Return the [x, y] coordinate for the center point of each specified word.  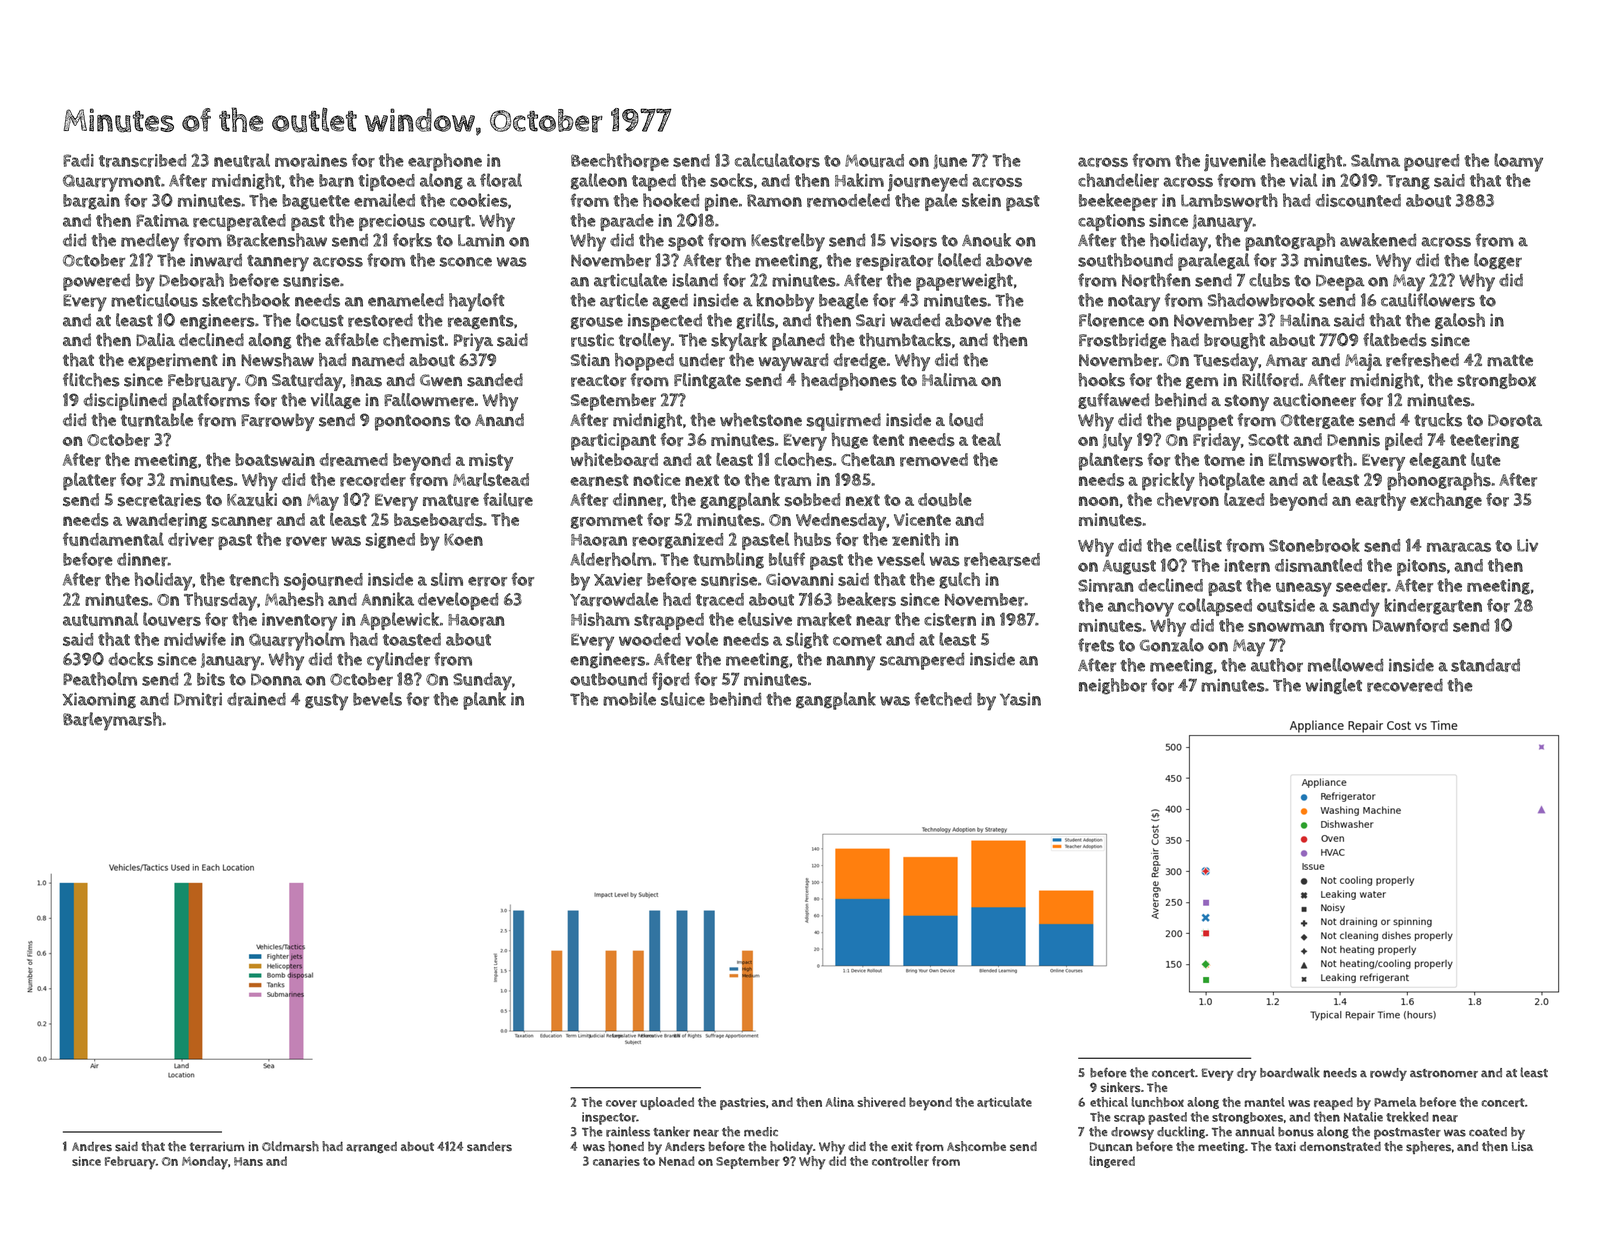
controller [900, 1161]
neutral [242, 160]
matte [1510, 360]
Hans [248, 1161]
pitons [1421, 567]
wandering [166, 521]
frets [1096, 645]
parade [627, 222]
